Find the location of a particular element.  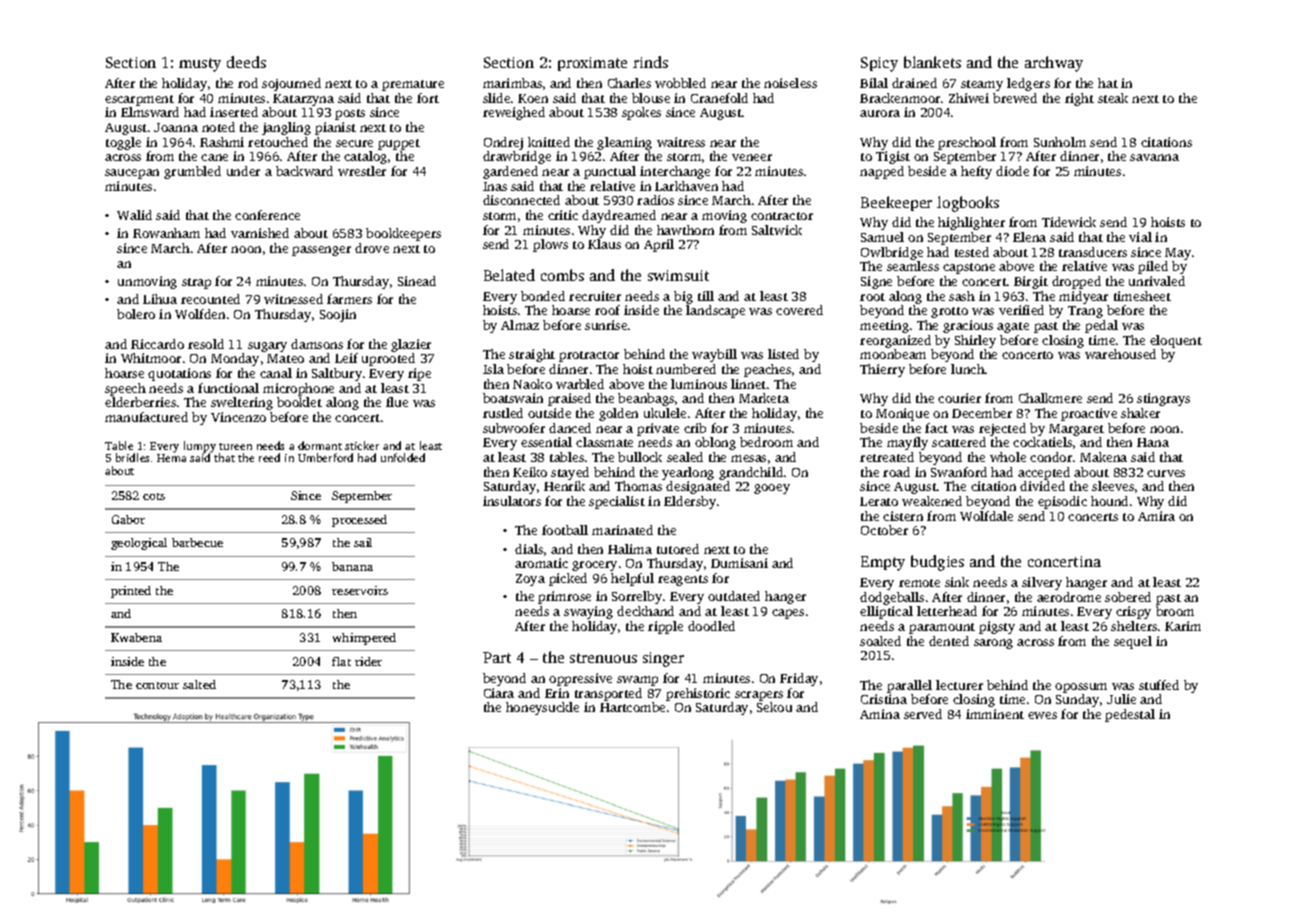

landscape is located at coordinates (715, 311).
